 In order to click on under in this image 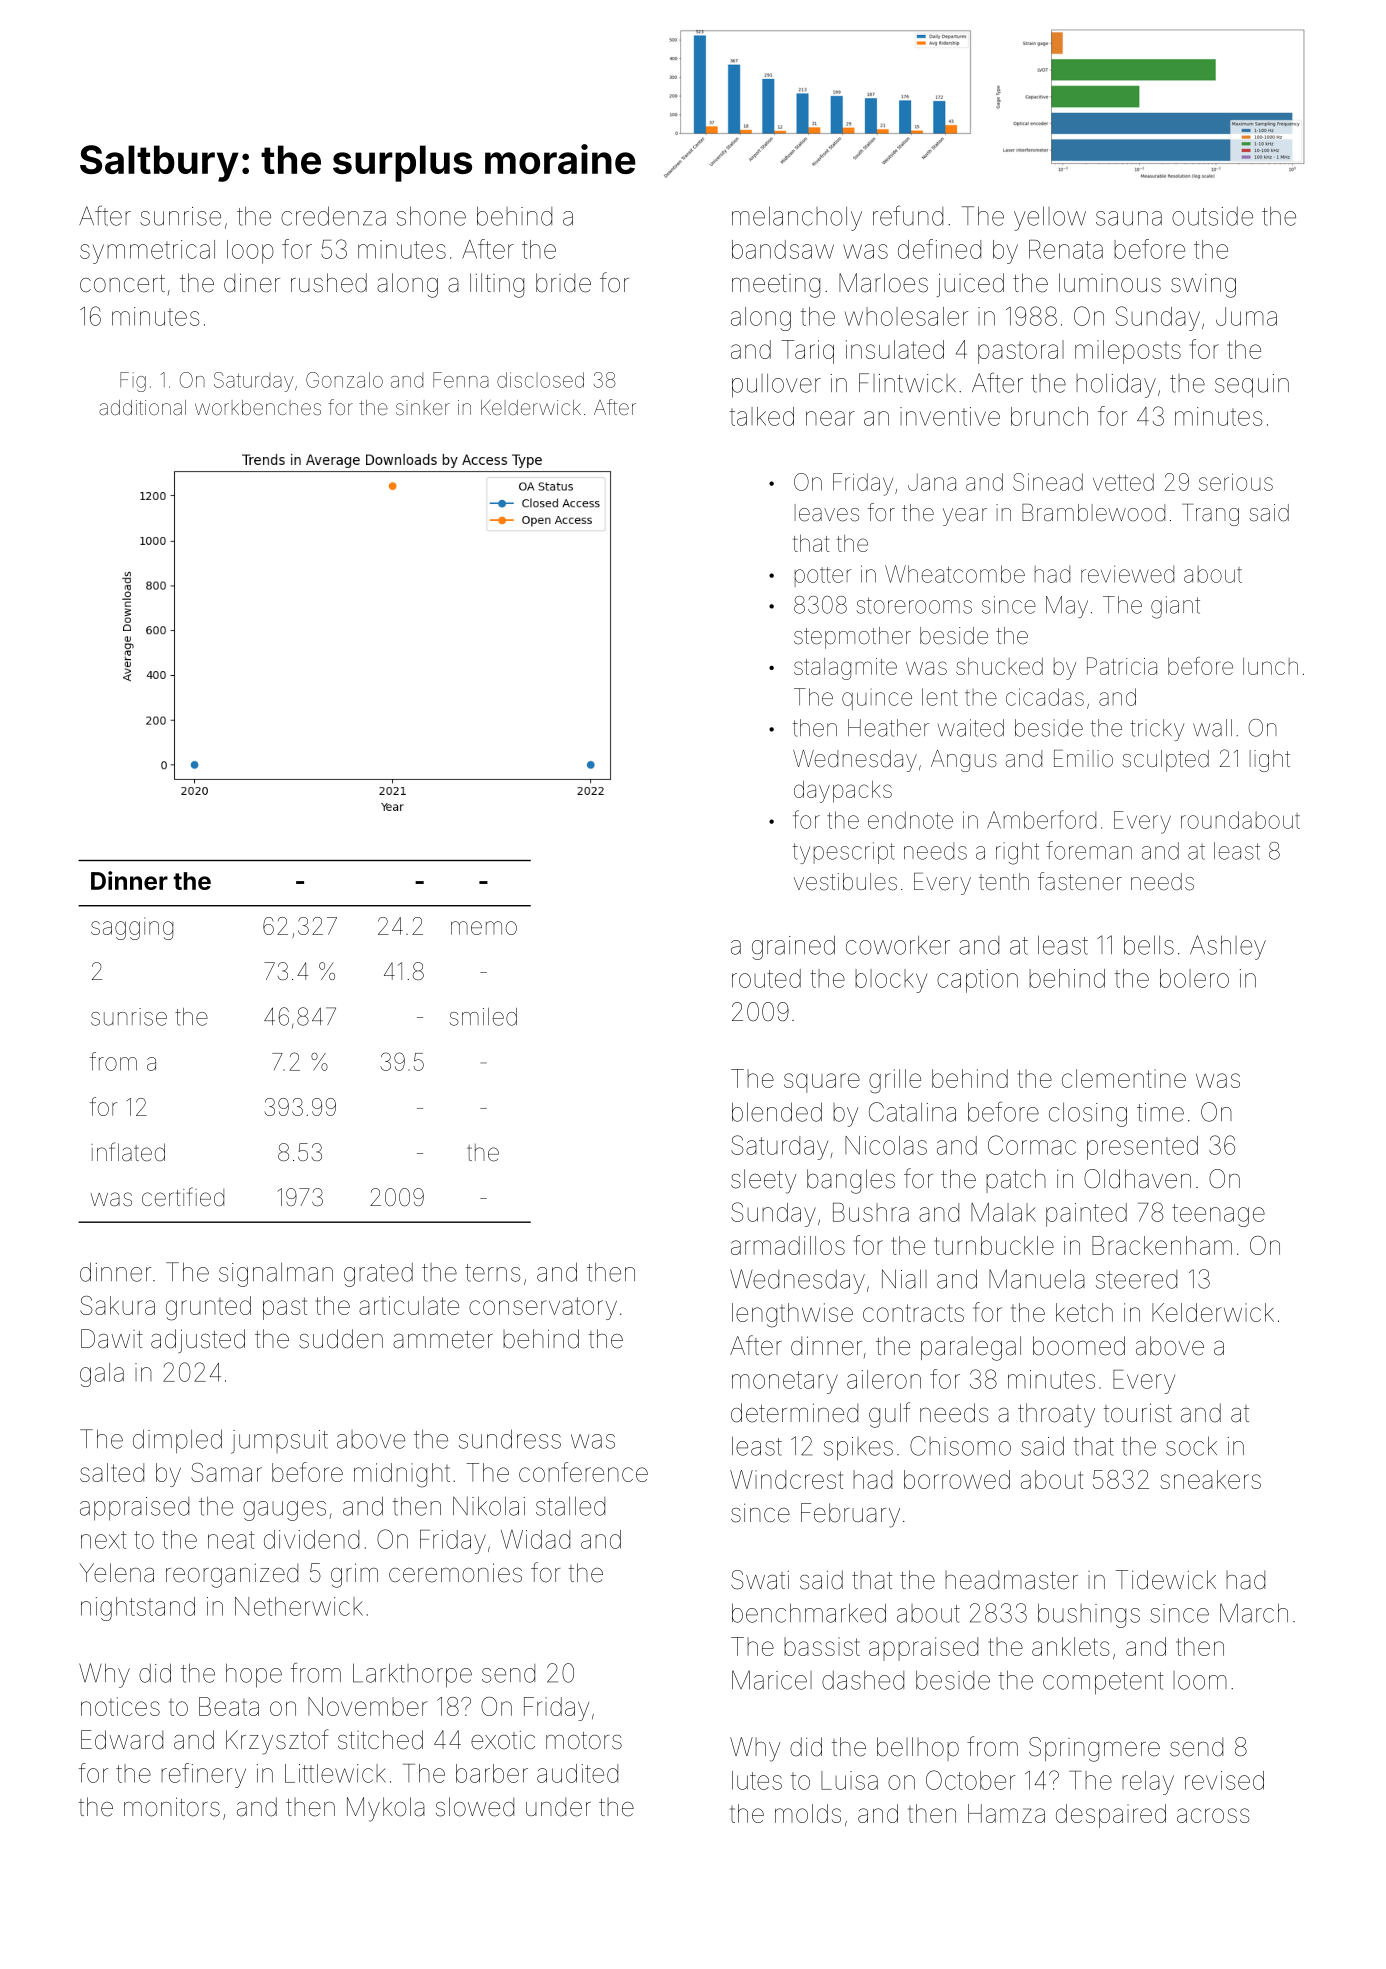, I will do `click(558, 1807)`.
